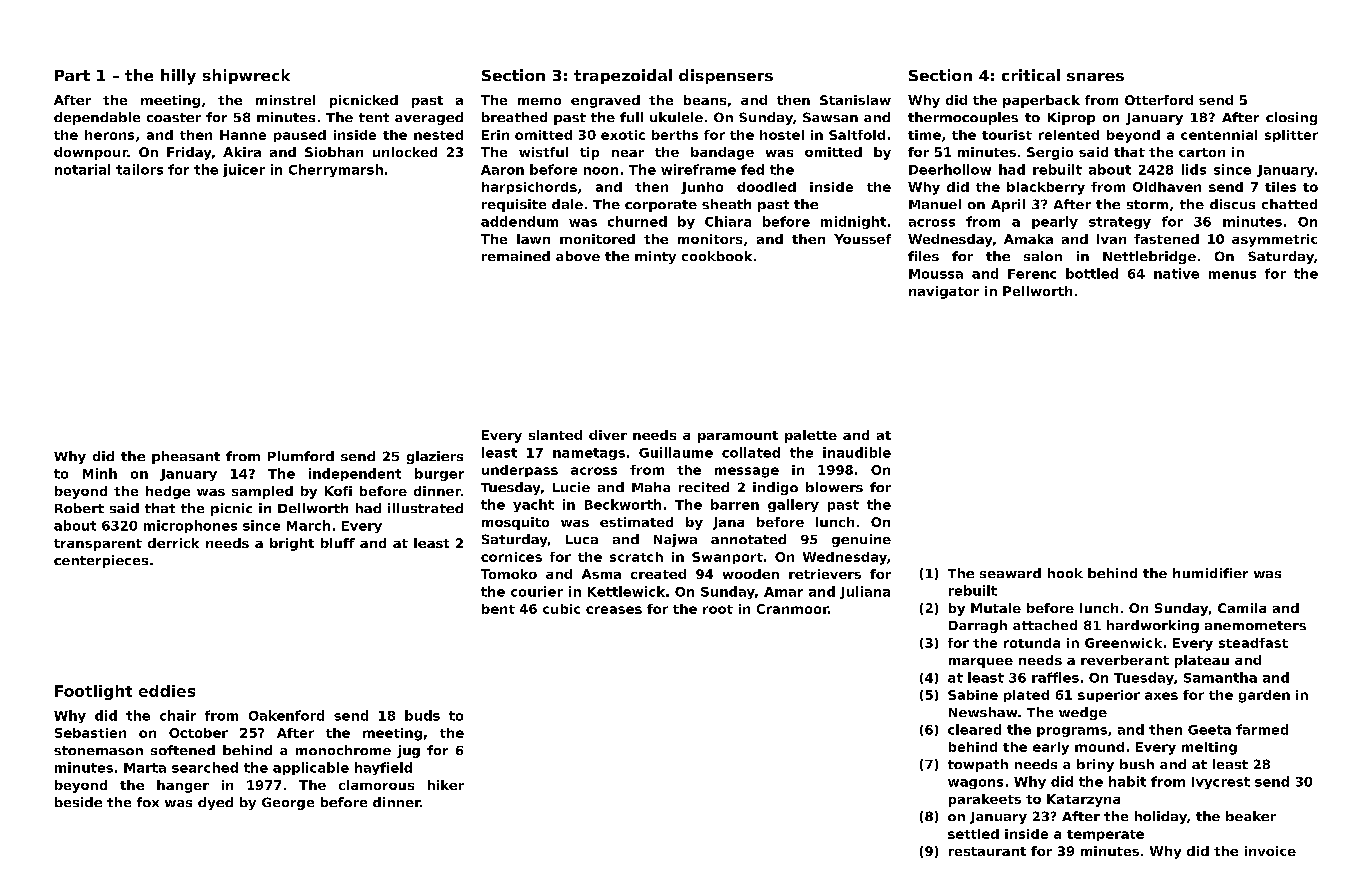 This screenshot has height=887, width=1372. Describe the element at coordinates (1280, 187) in the screenshot. I see `tiles` at that location.
